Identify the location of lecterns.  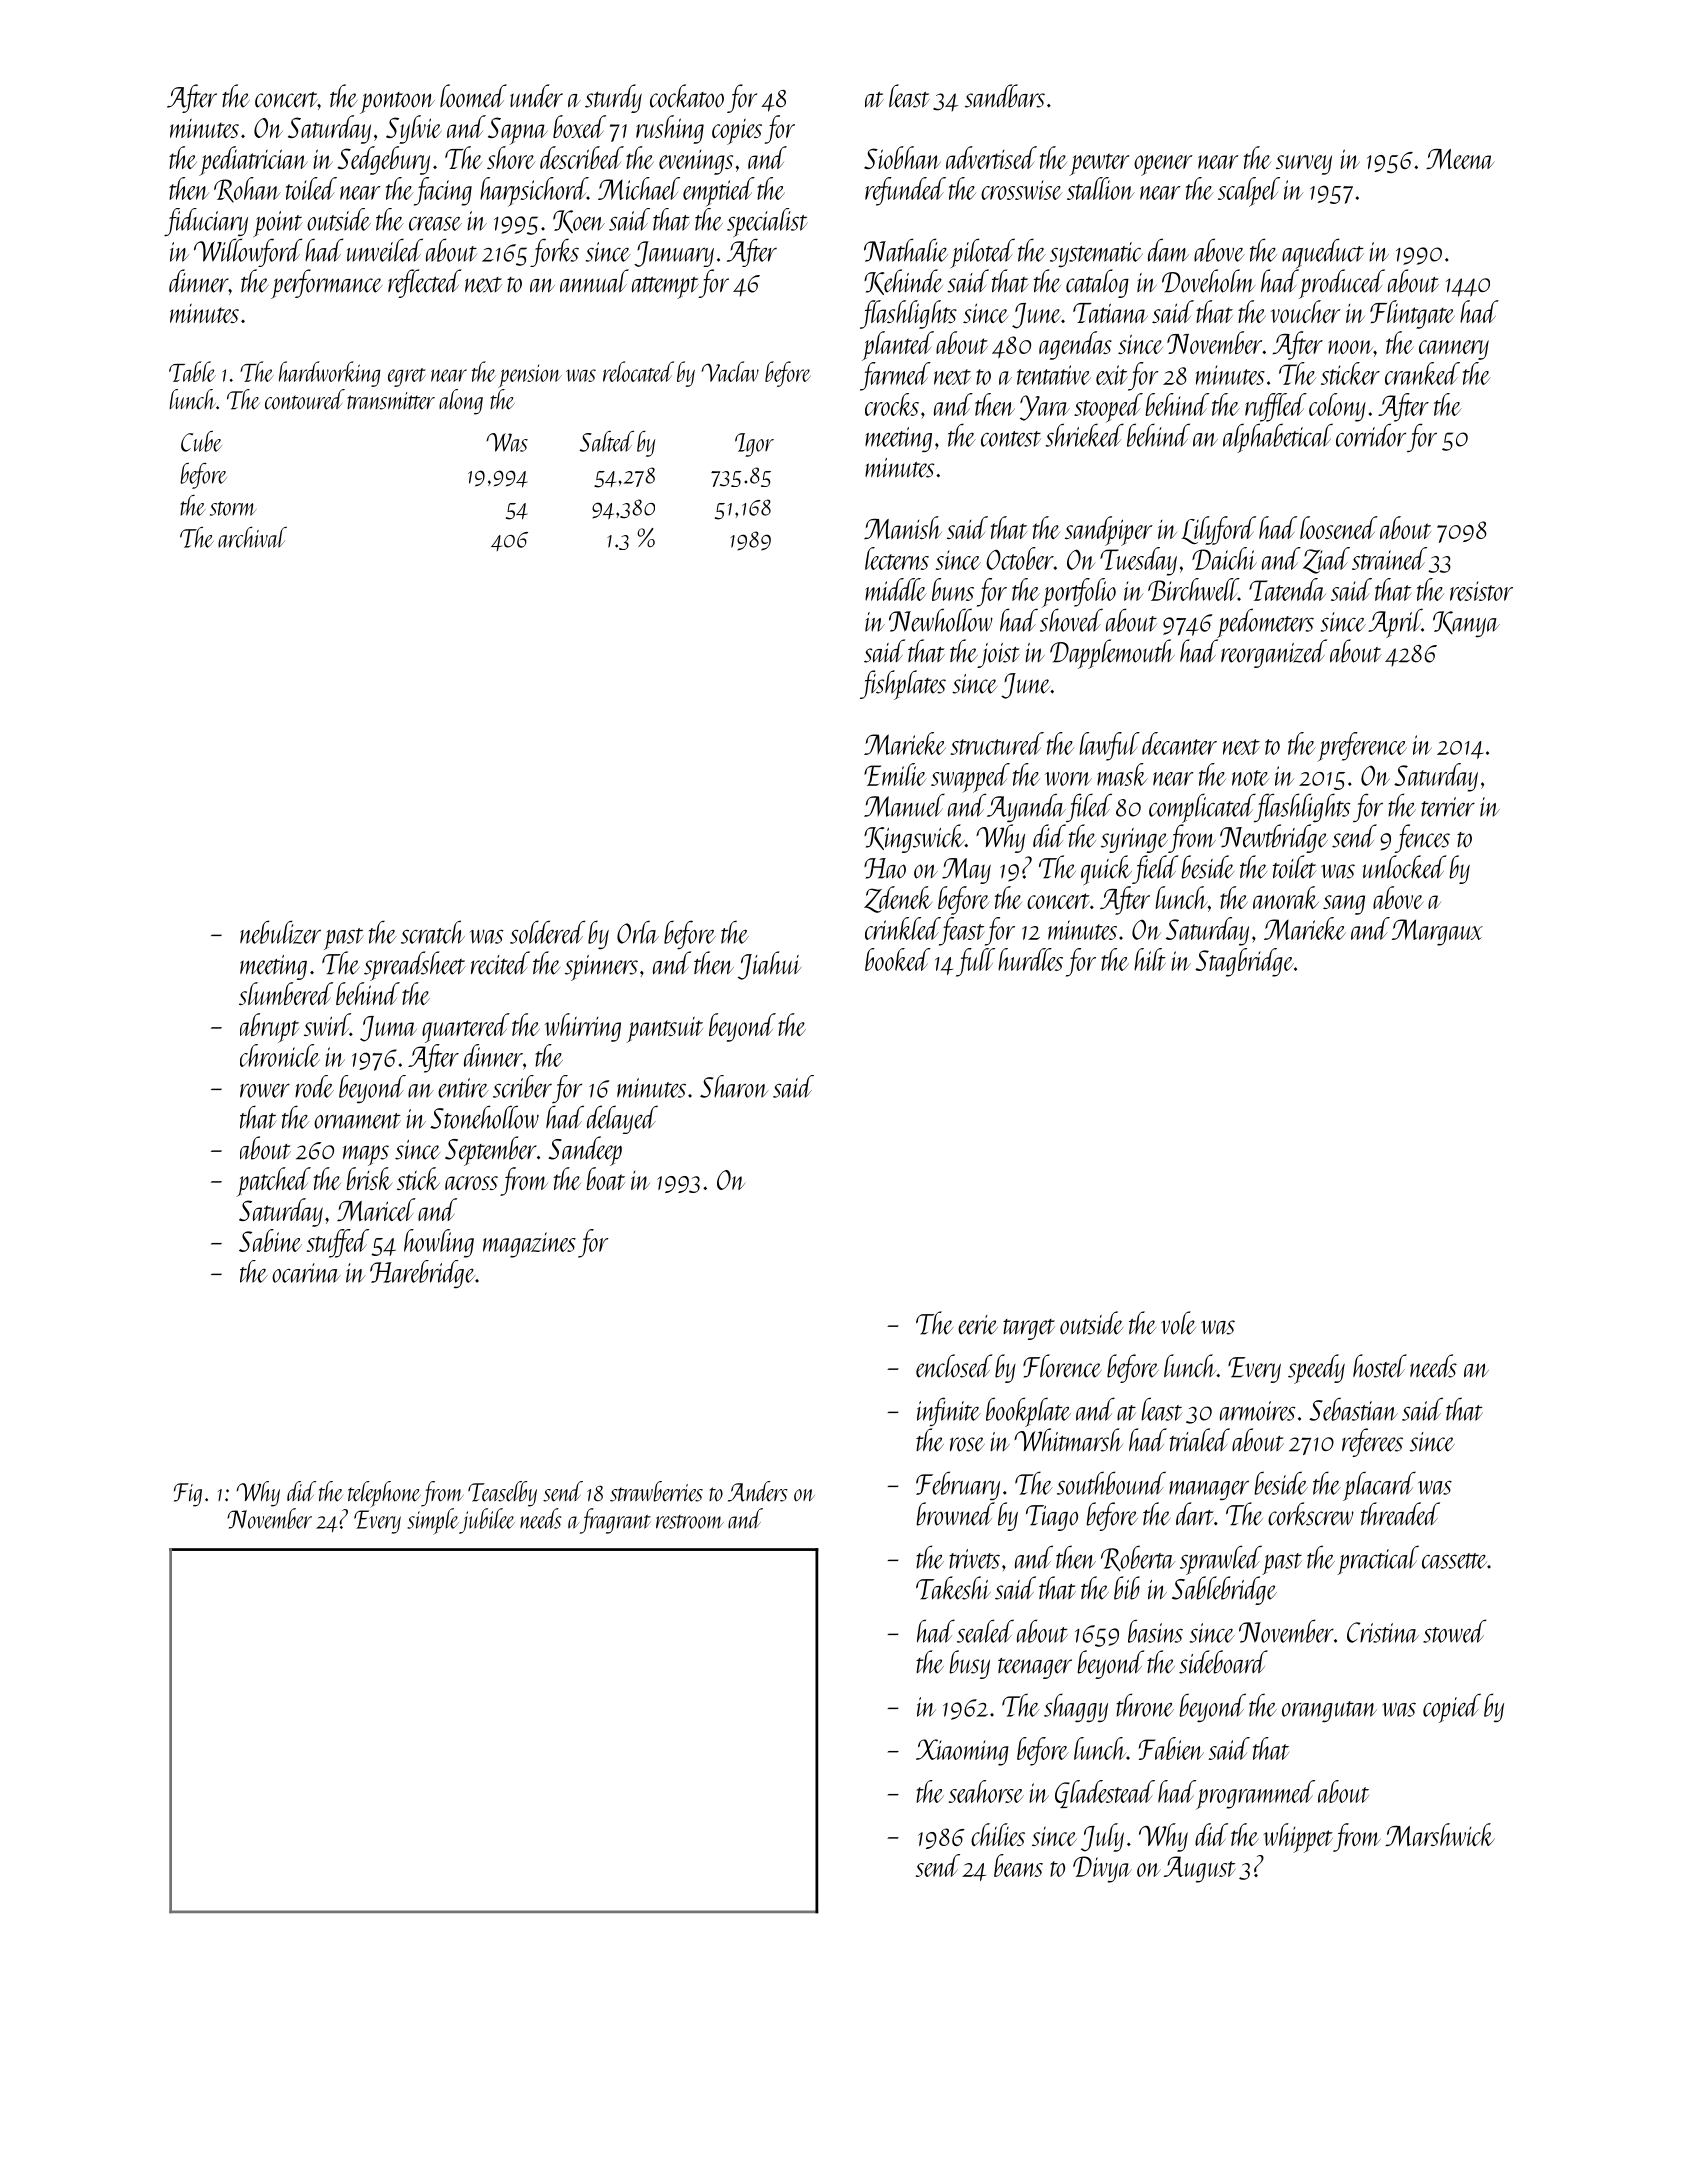
(897, 558).
